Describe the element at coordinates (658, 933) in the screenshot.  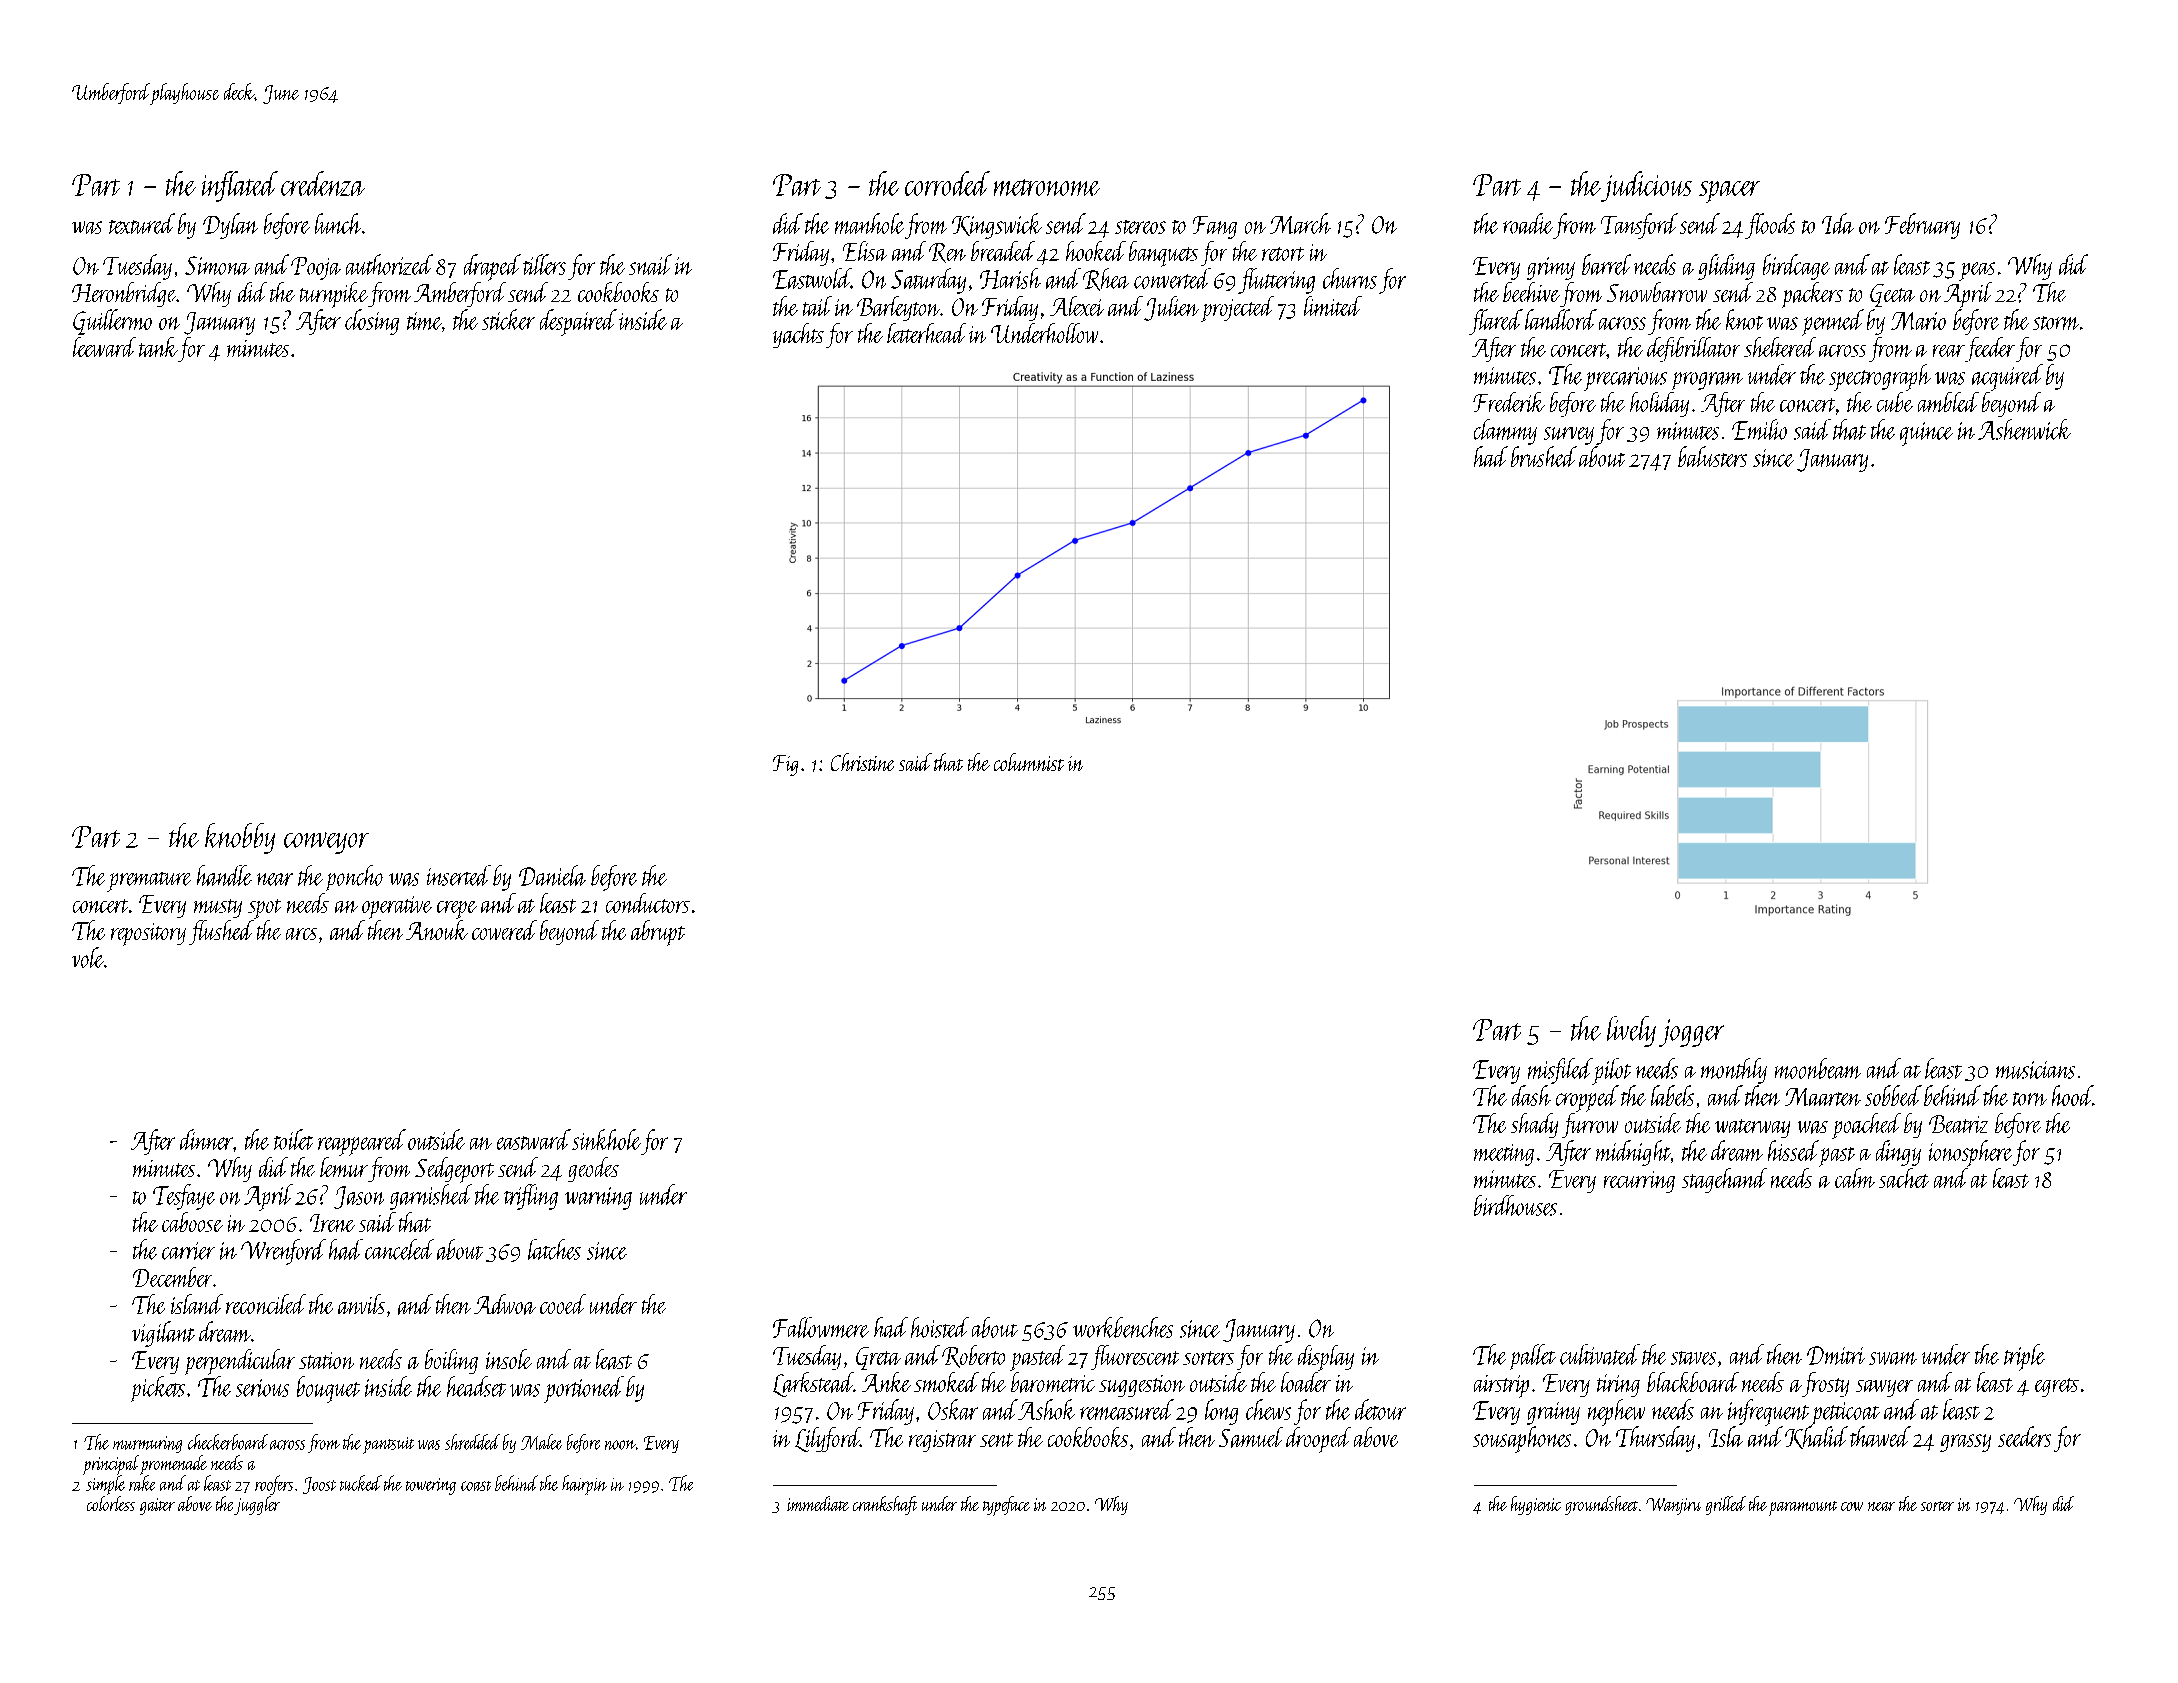
I see `abrupt` at that location.
